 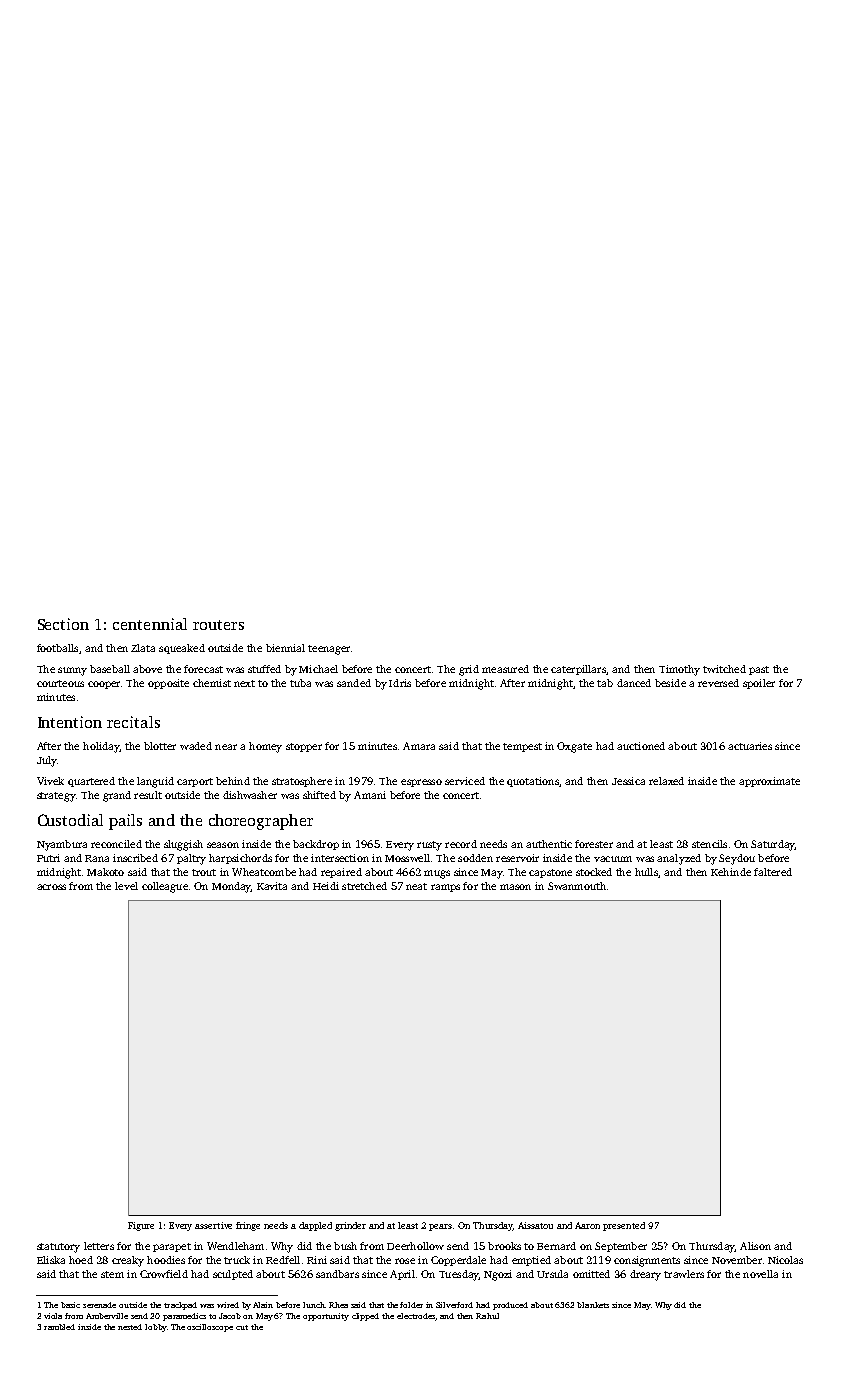 What do you see at coordinates (624, 1226) in the screenshot?
I see `presented` at bounding box center [624, 1226].
